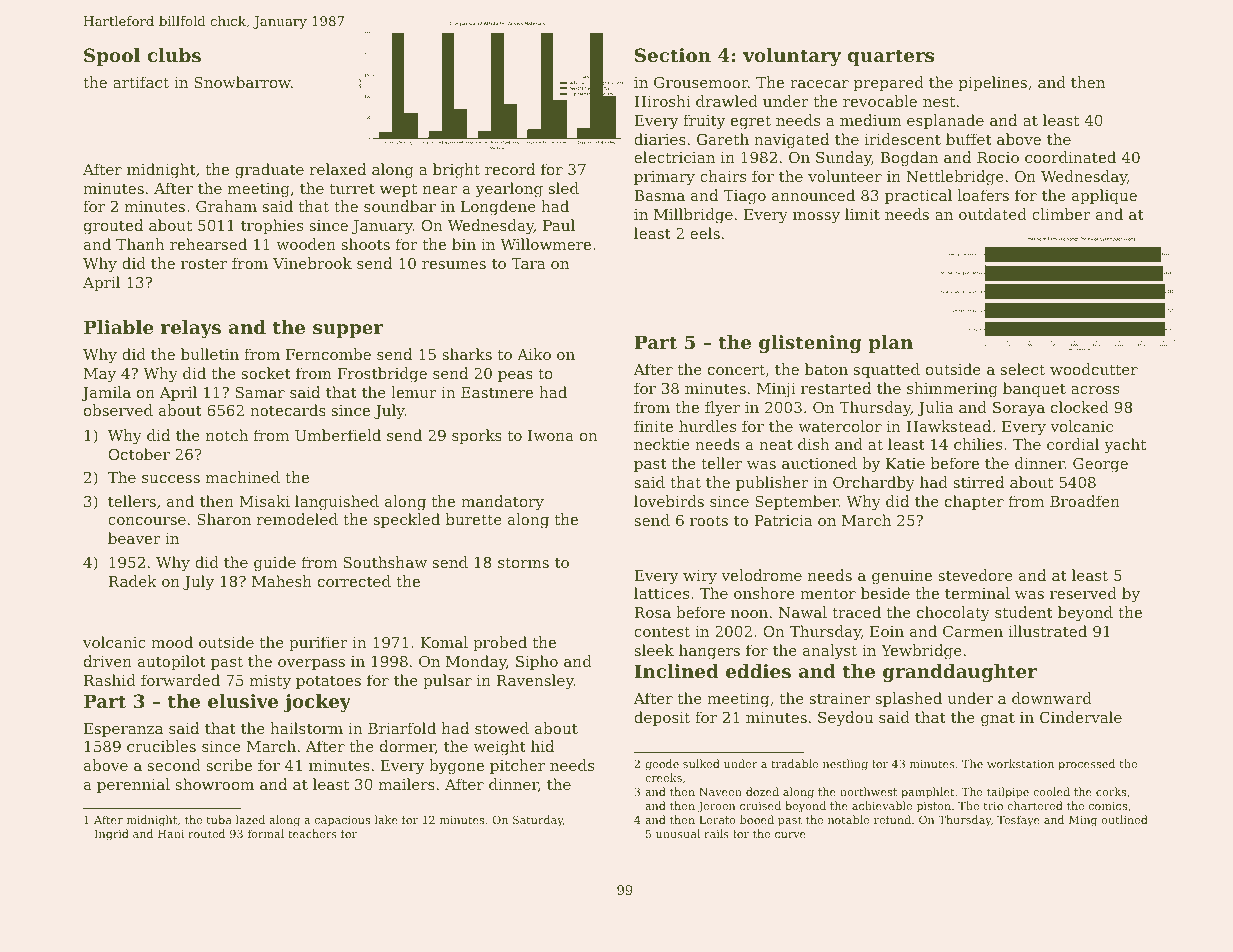  Describe the element at coordinates (880, 101) in the screenshot. I see `revocable` at that location.
